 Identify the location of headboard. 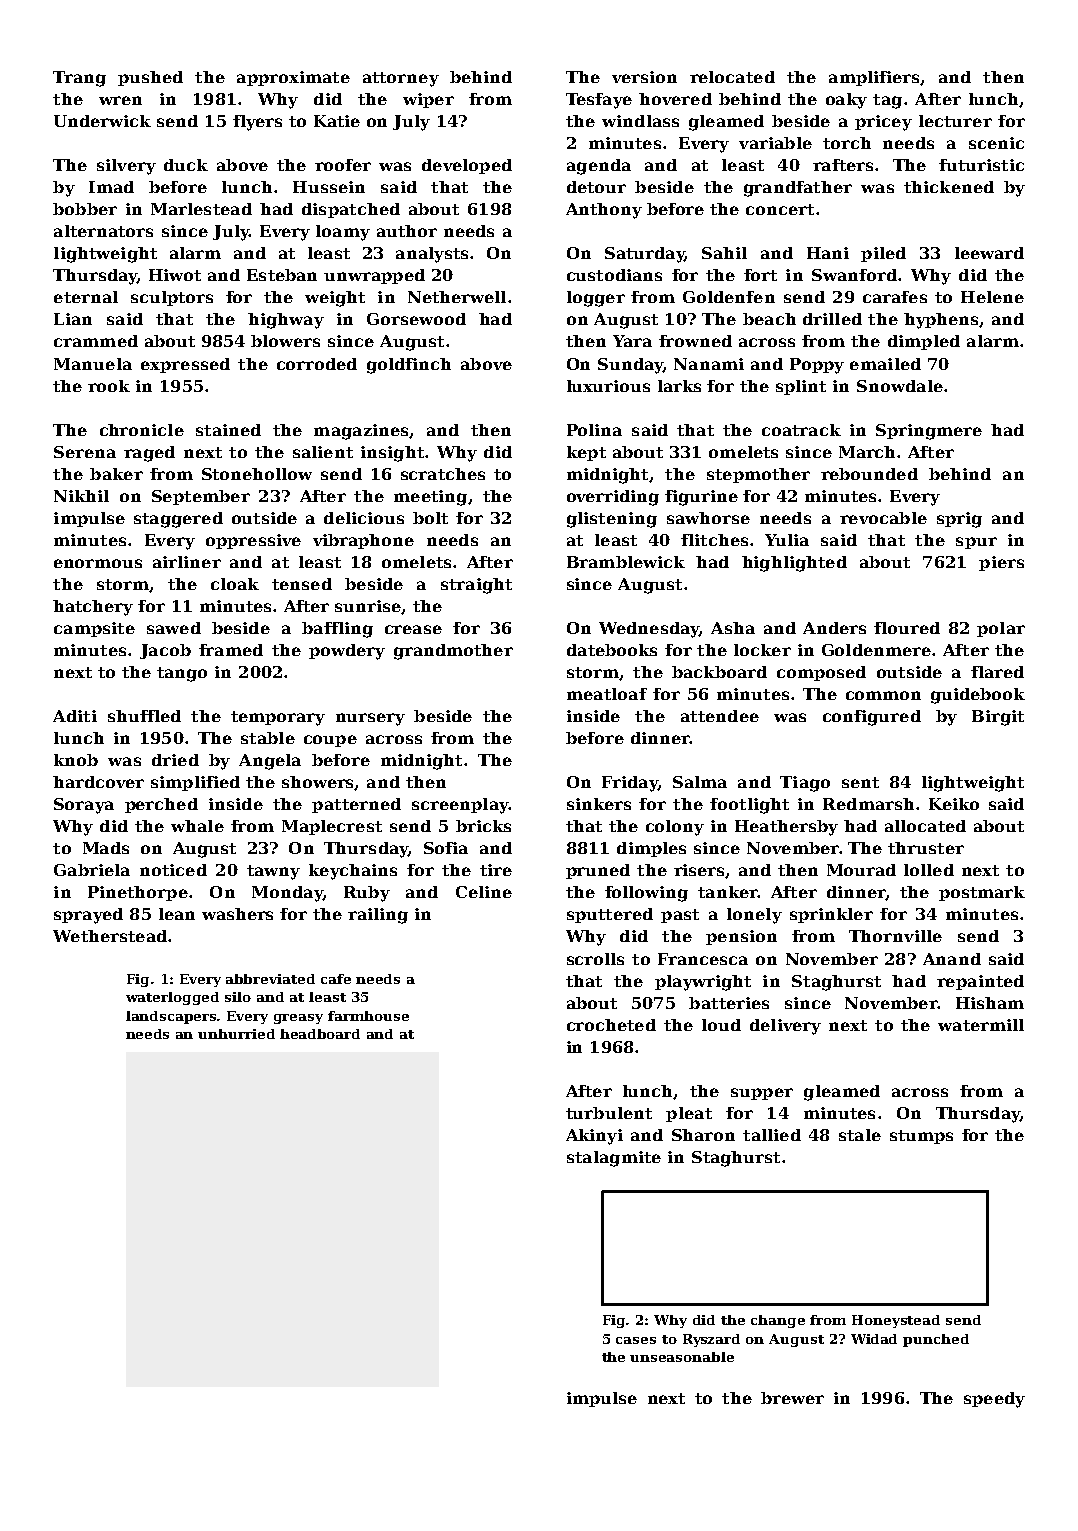
(320, 1034).
